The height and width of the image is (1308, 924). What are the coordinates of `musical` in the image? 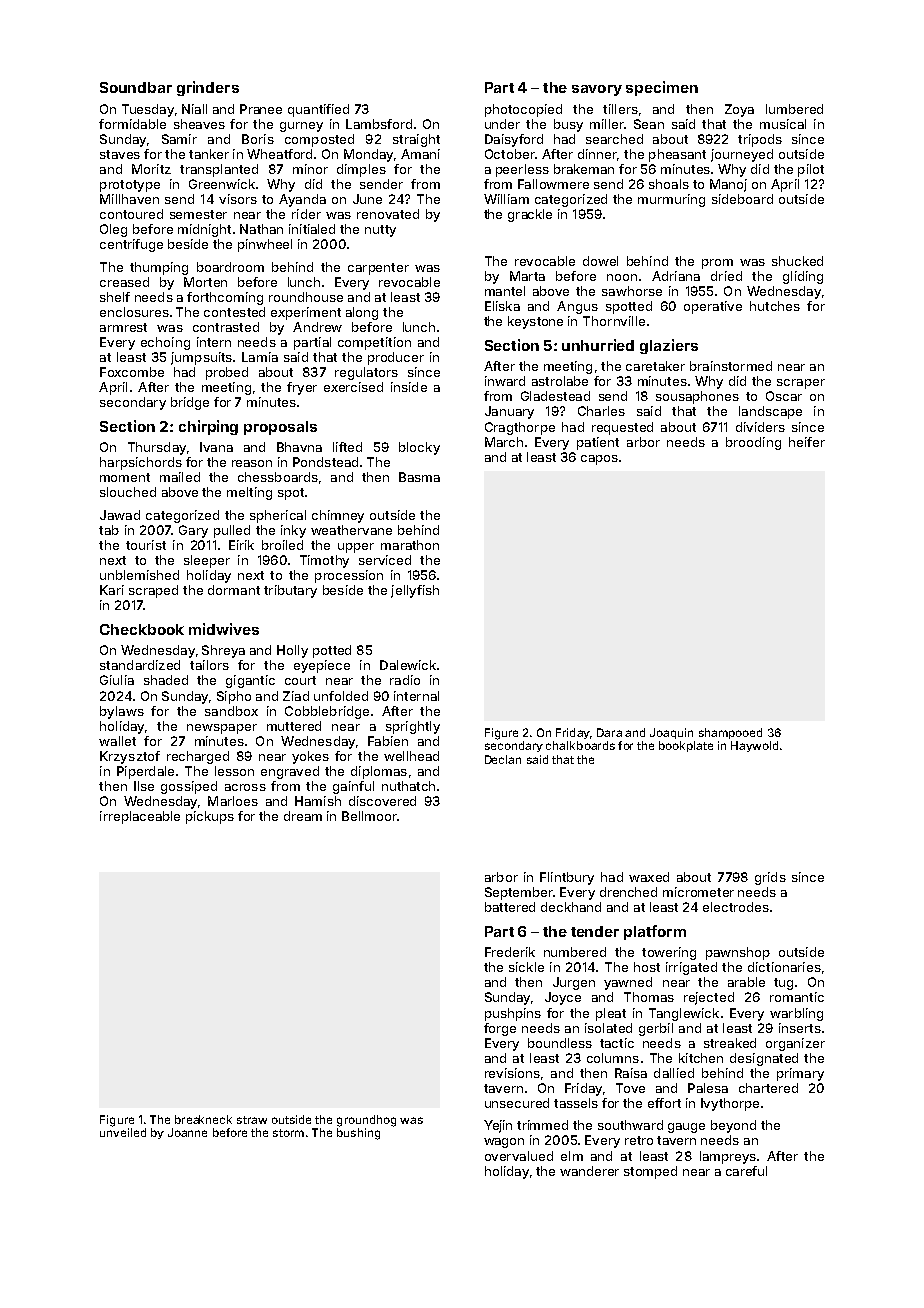 It's located at (783, 124).
